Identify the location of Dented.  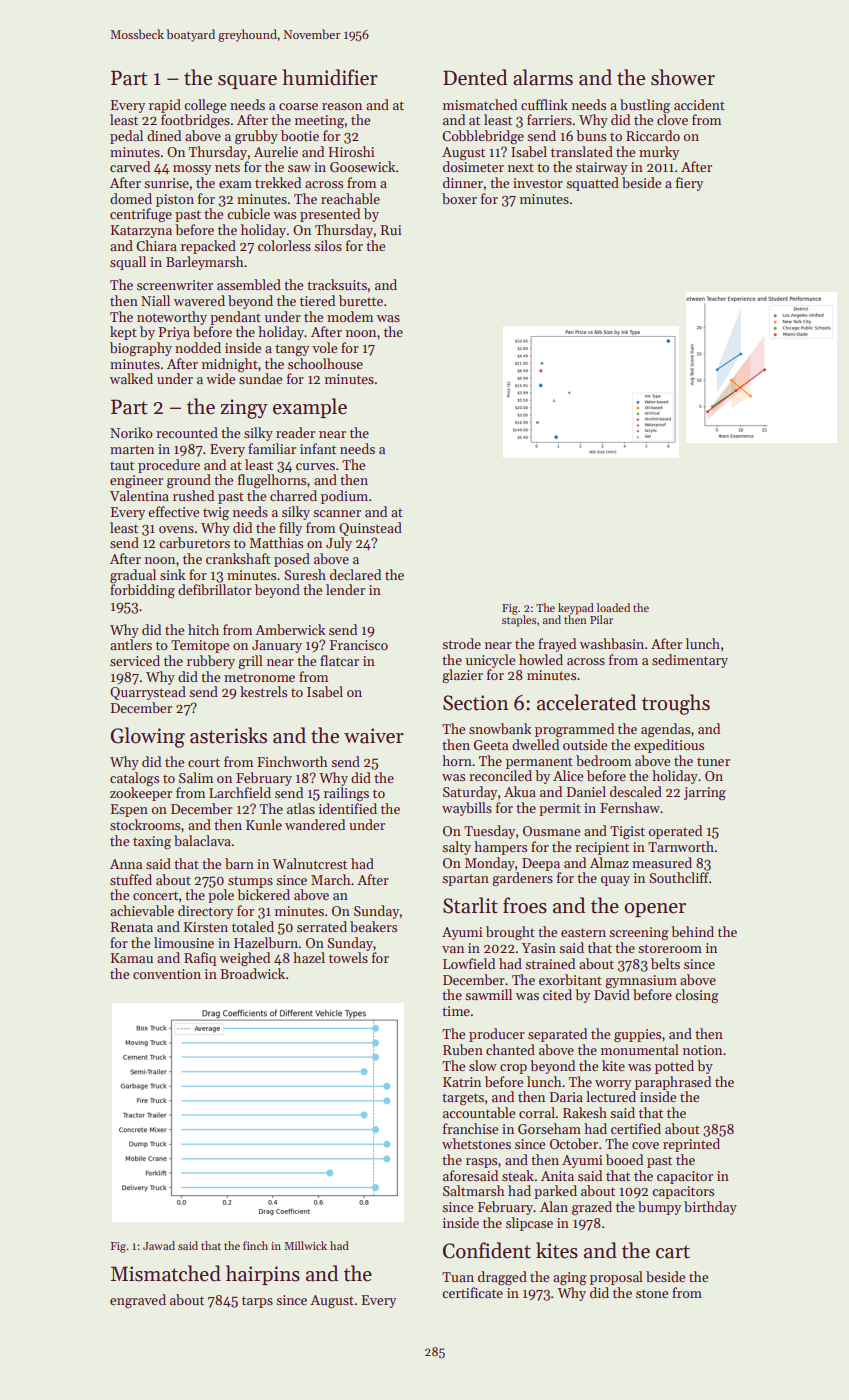
(475, 77).
